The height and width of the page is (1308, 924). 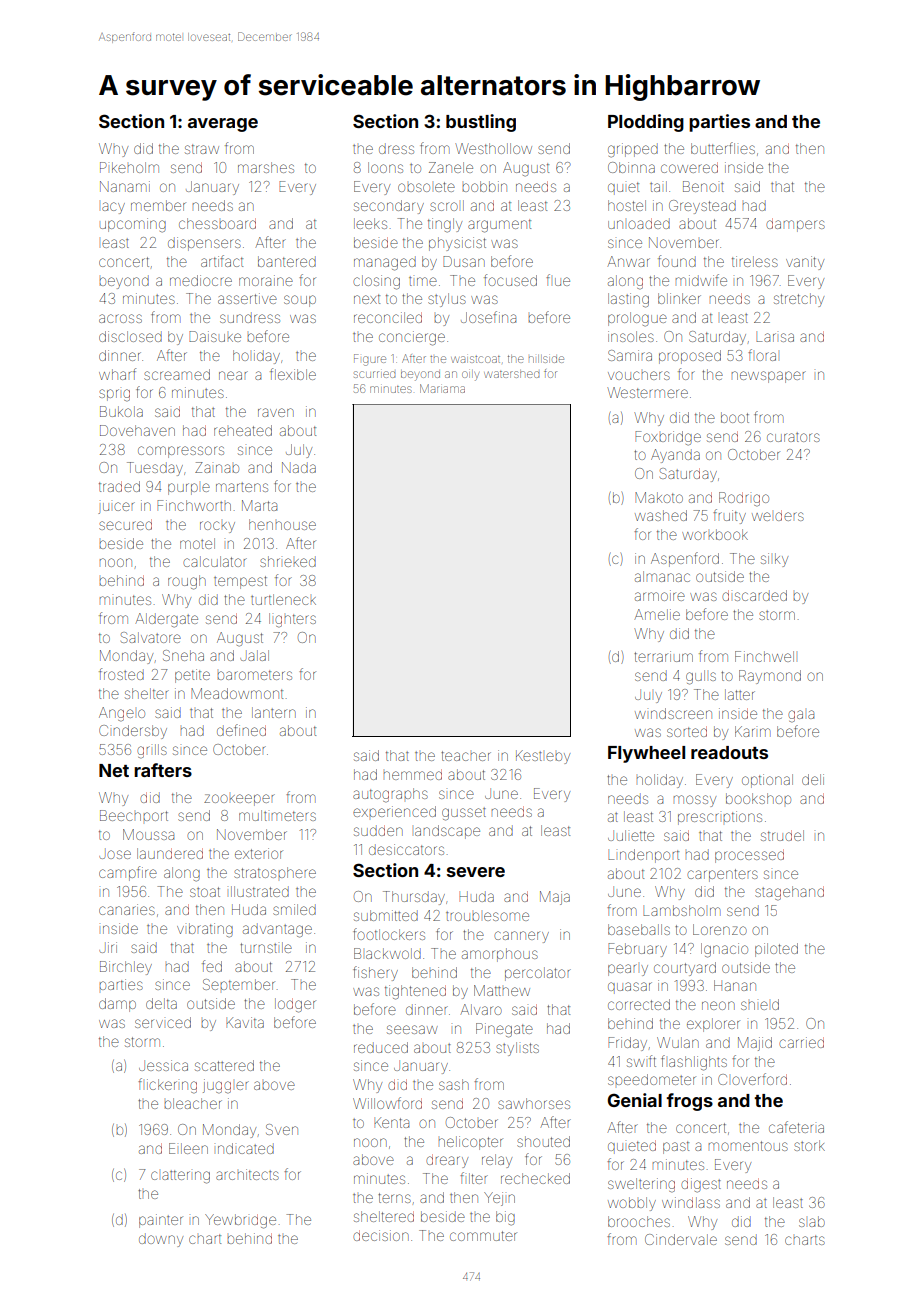 I want to click on gusset, so click(x=464, y=814).
